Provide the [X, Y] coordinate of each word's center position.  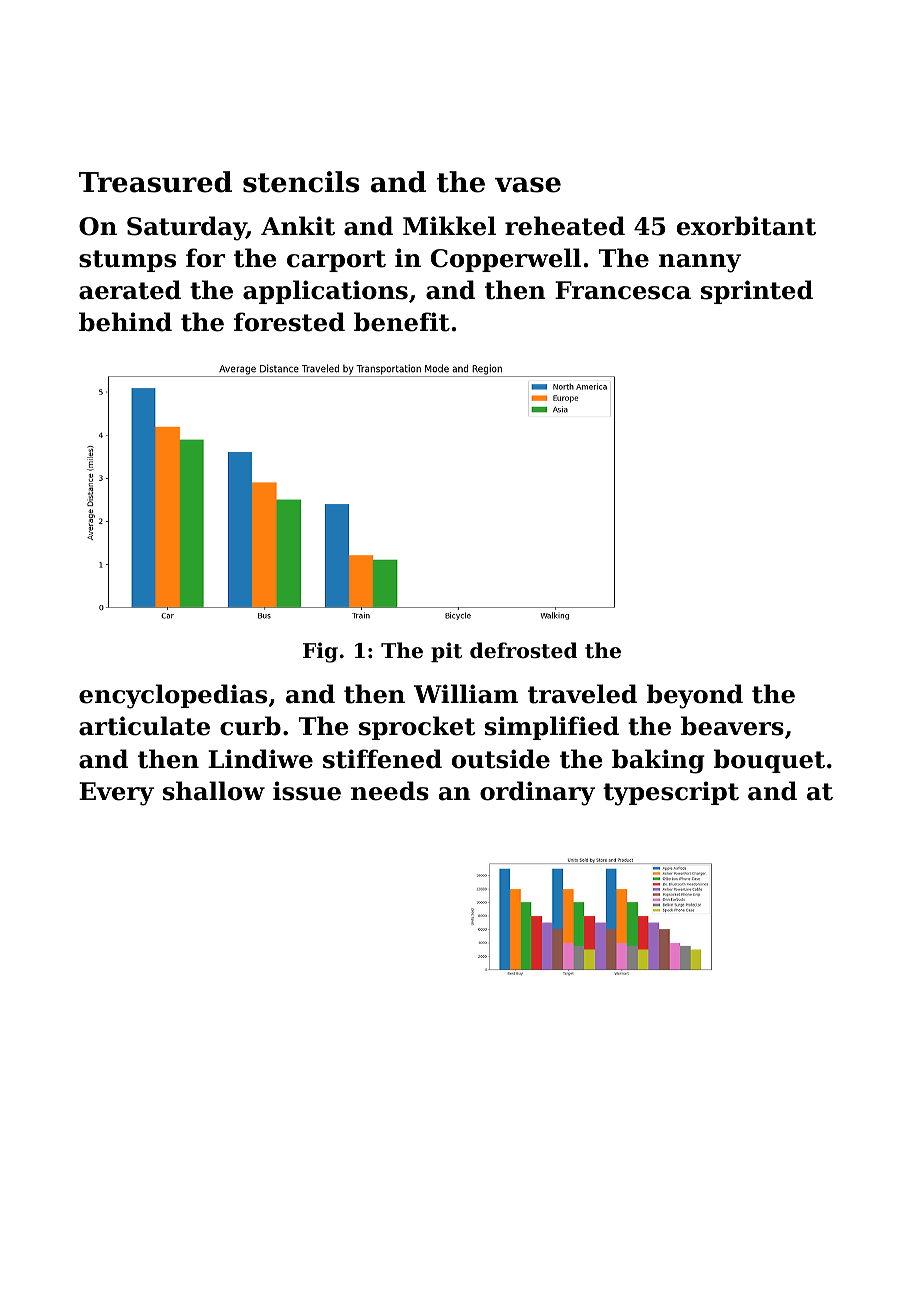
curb [250, 726]
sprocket [417, 728]
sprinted [757, 292]
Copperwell [506, 260]
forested [289, 322]
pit [446, 652]
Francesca [623, 290]
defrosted [524, 650]
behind [125, 322]
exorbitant [746, 226]
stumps [127, 261]
